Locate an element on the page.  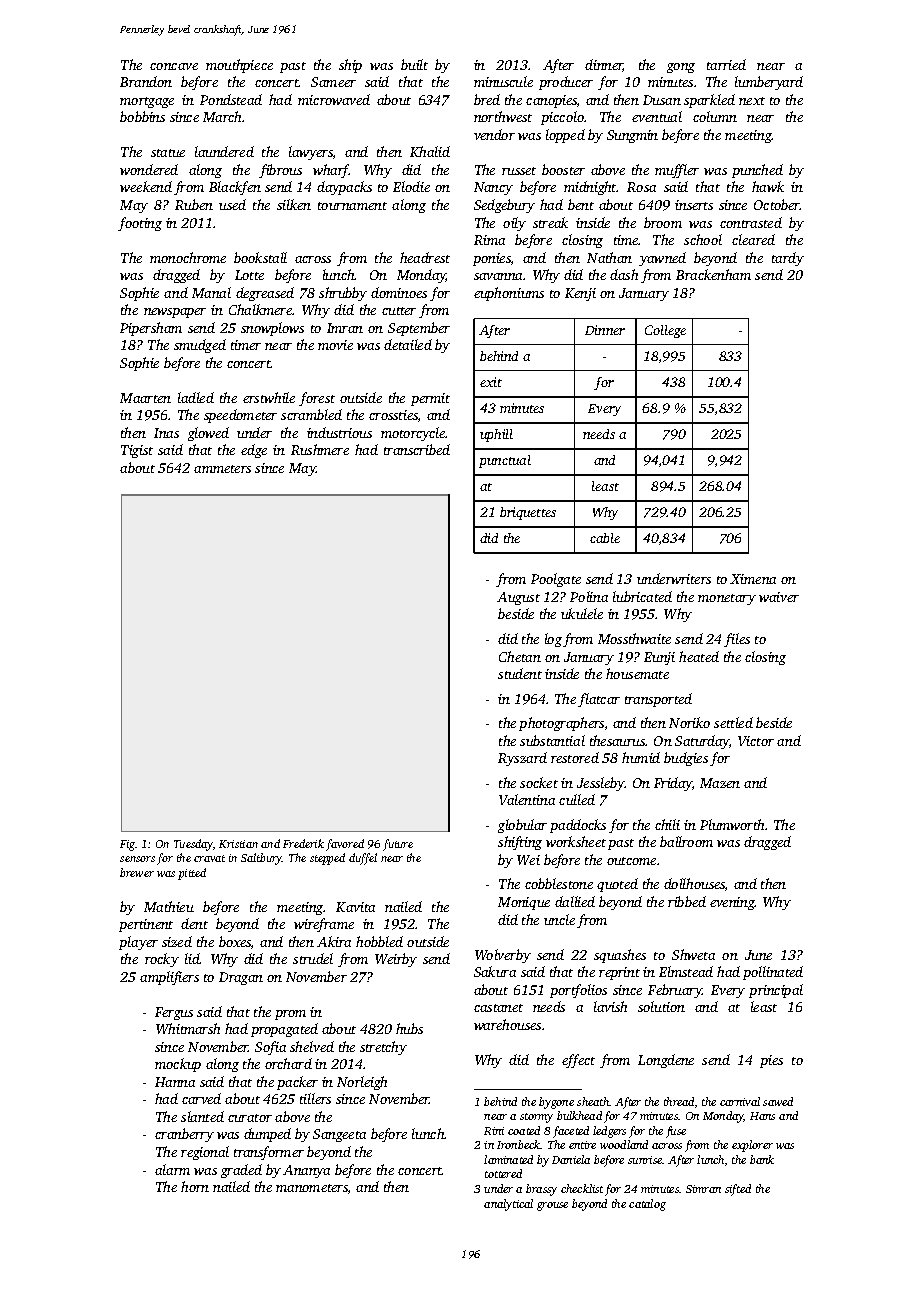
hobbled is located at coordinates (379, 941).
